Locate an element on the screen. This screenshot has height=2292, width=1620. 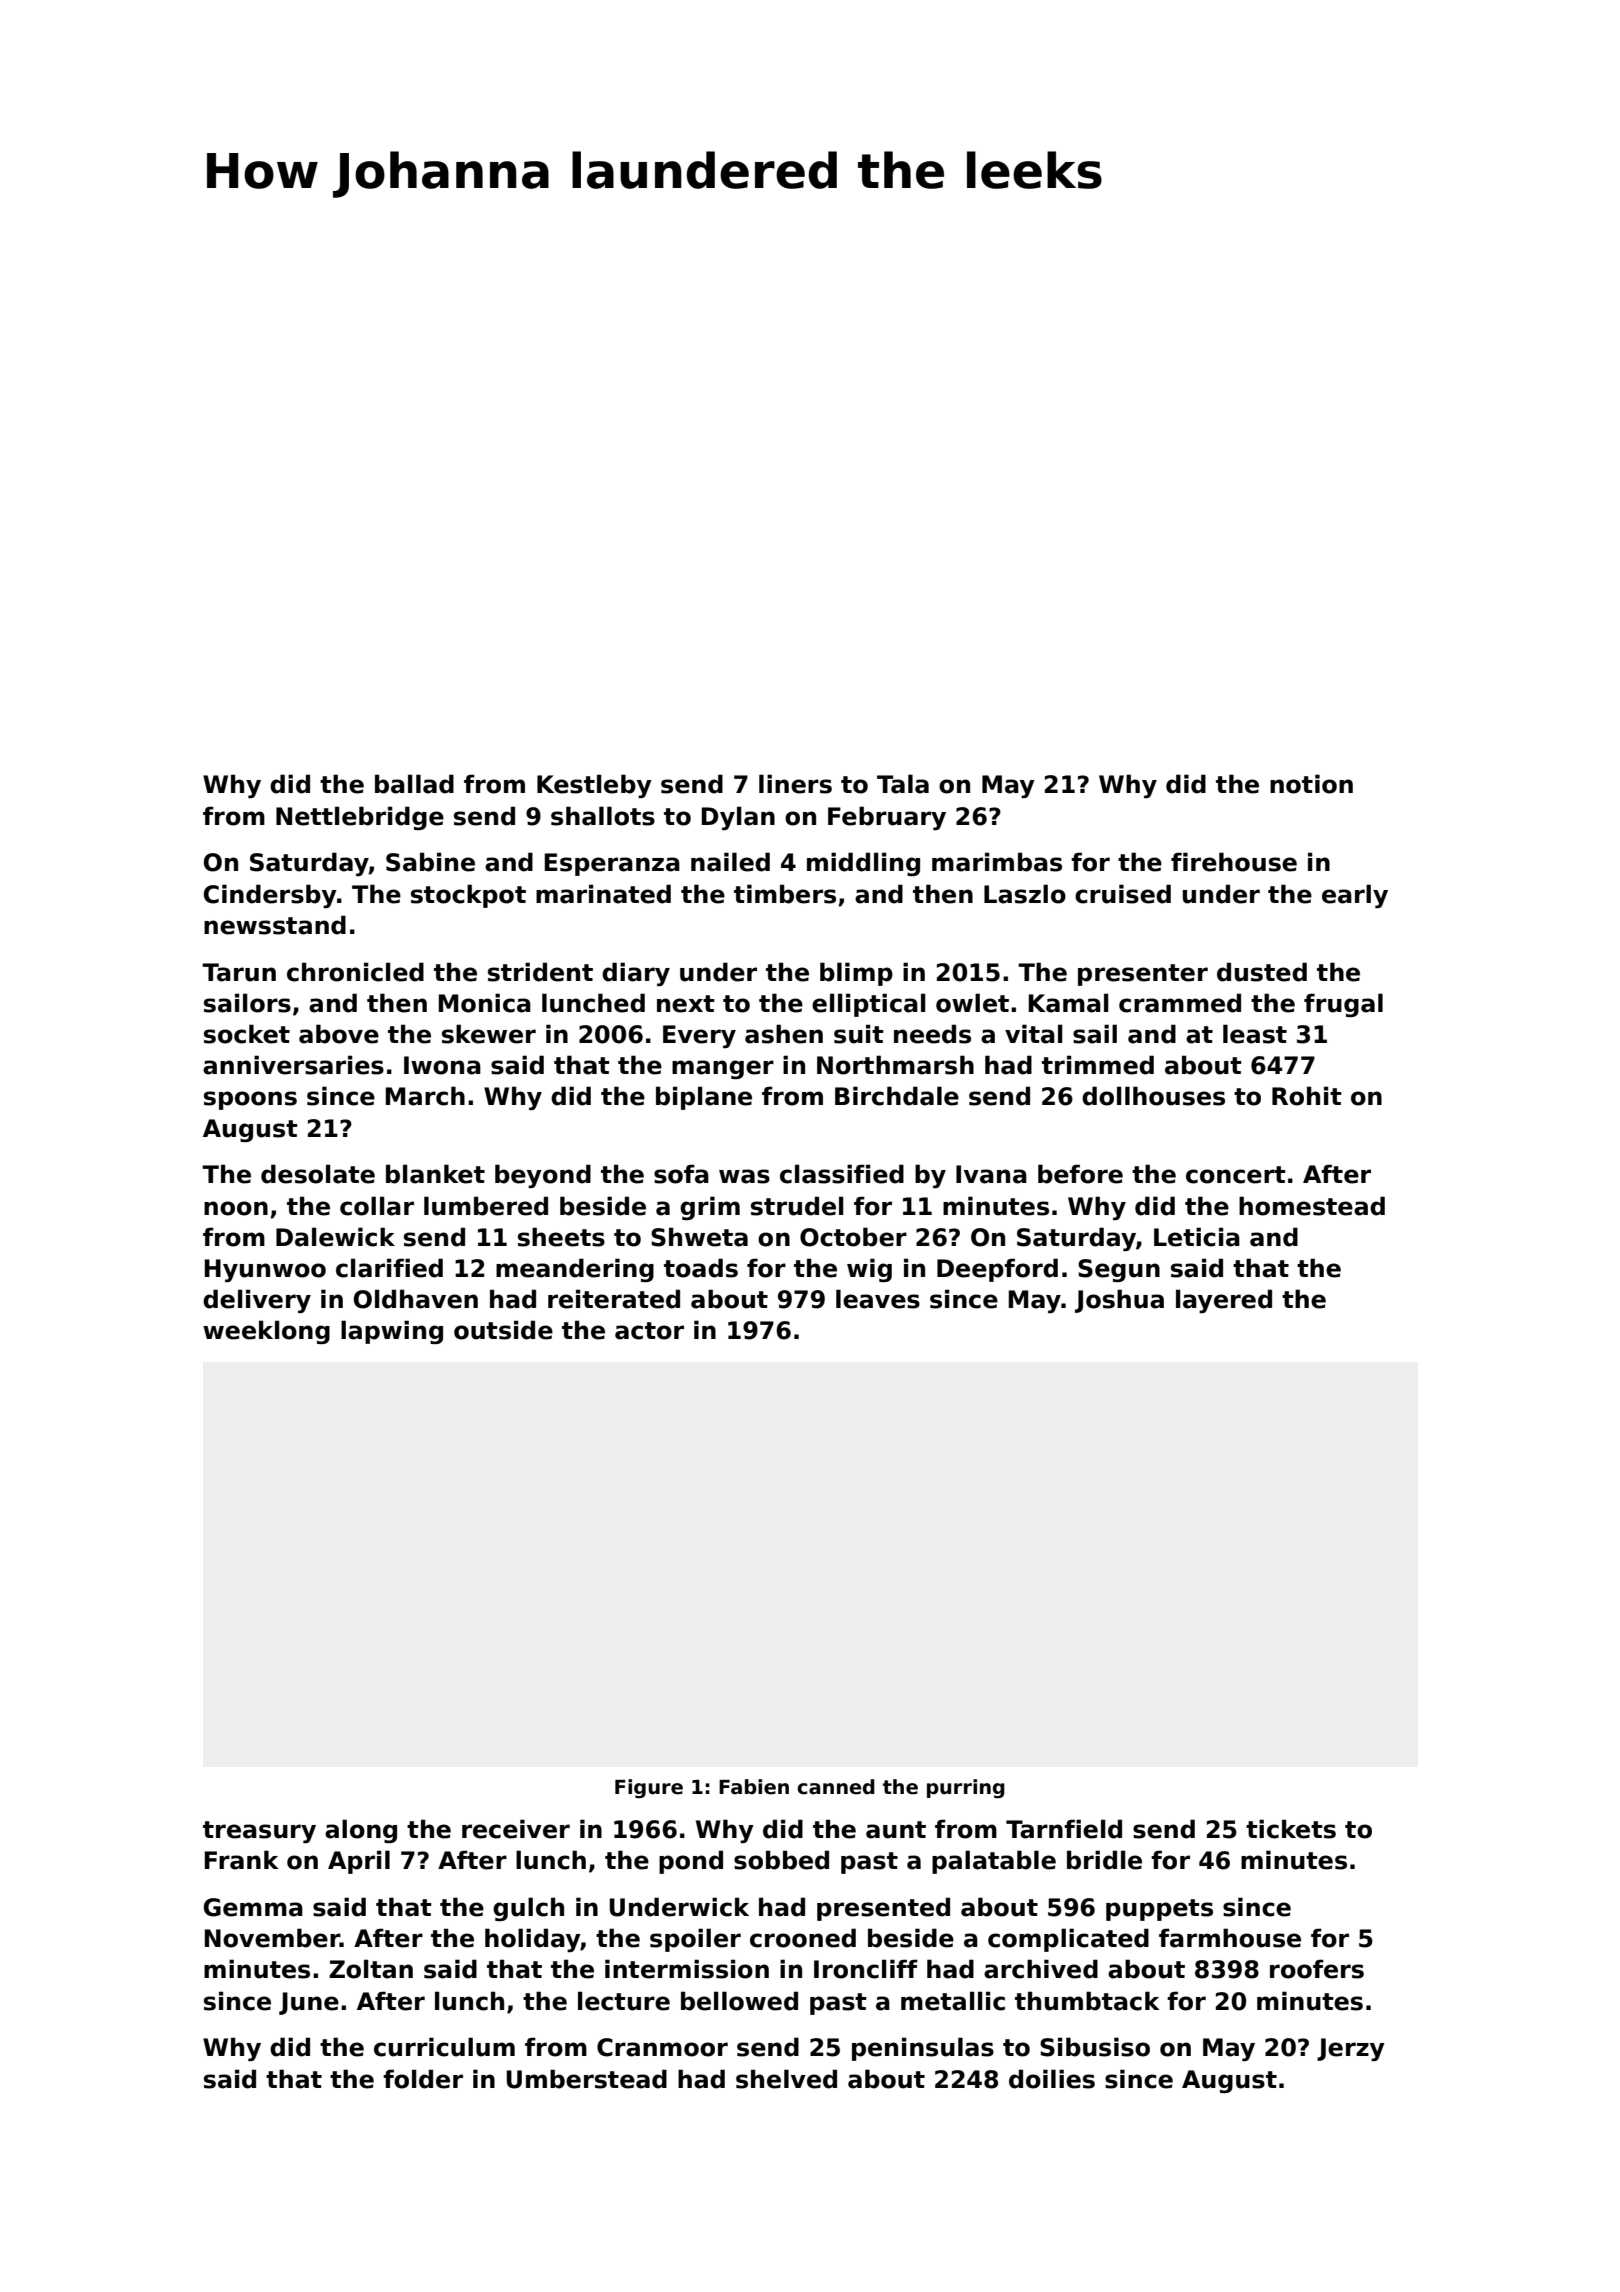
trimmed is located at coordinates (1098, 1065).
